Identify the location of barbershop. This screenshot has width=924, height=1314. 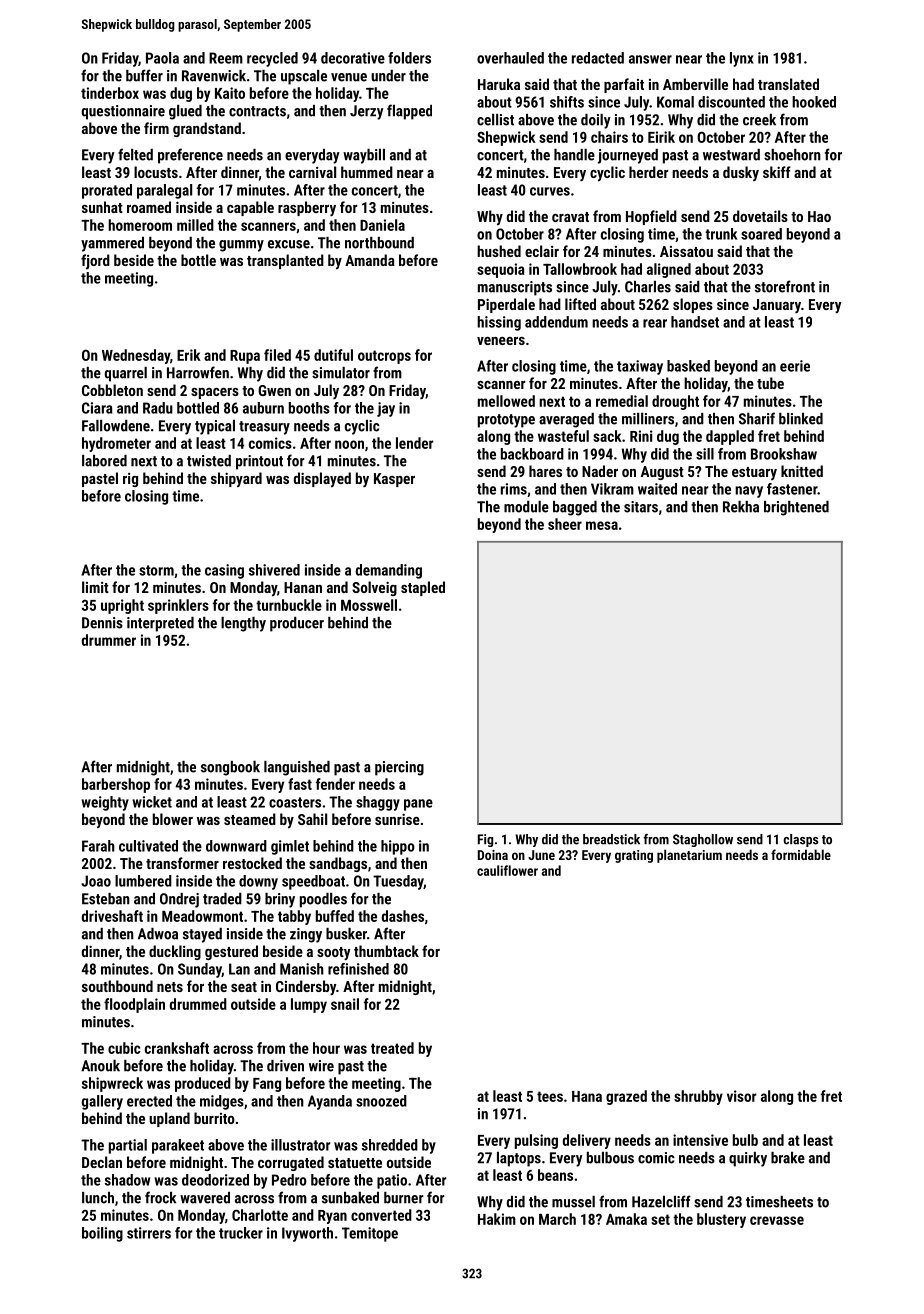
(116, 785).
